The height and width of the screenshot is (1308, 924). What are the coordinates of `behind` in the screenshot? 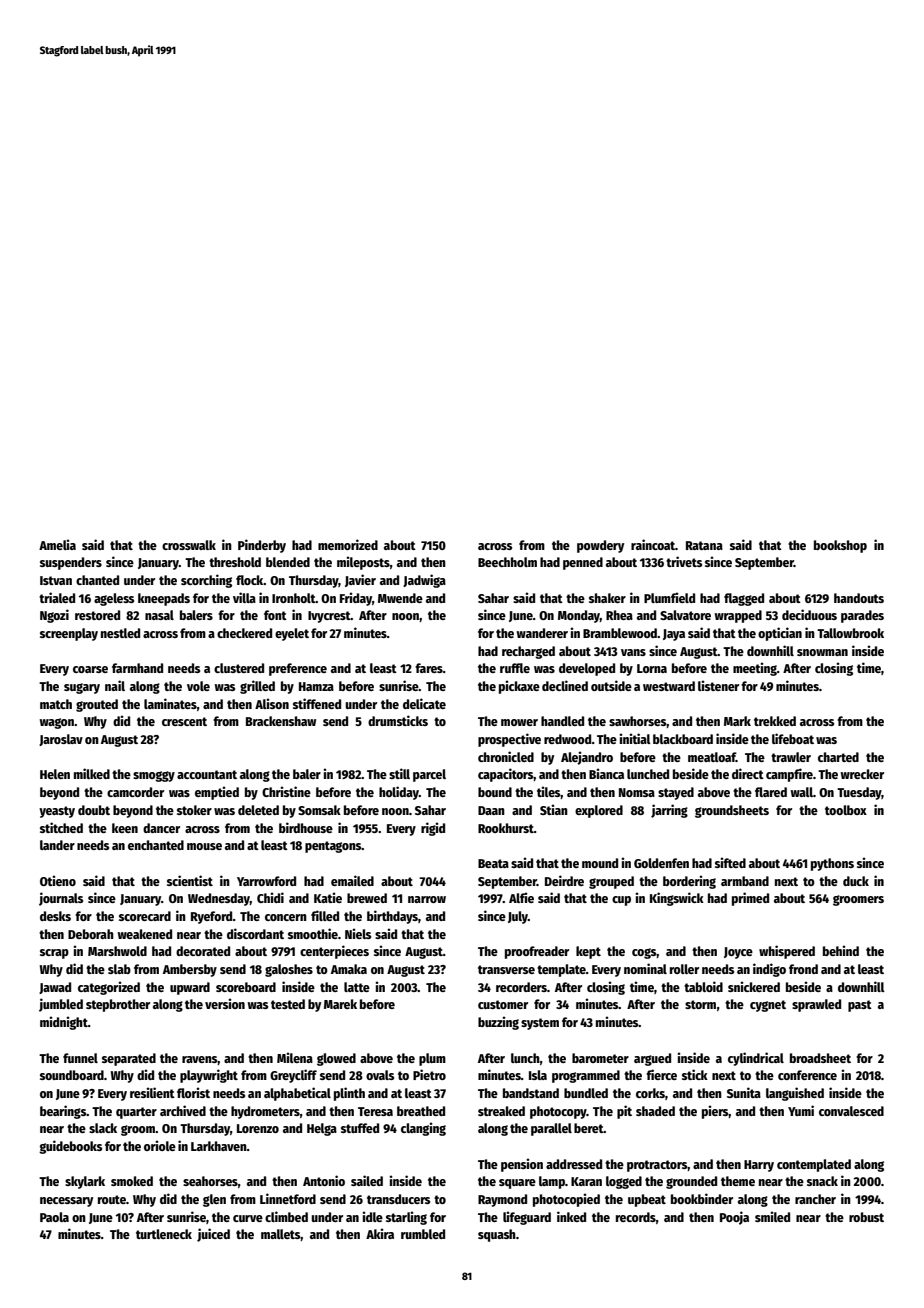 It's located at (841, 950).
